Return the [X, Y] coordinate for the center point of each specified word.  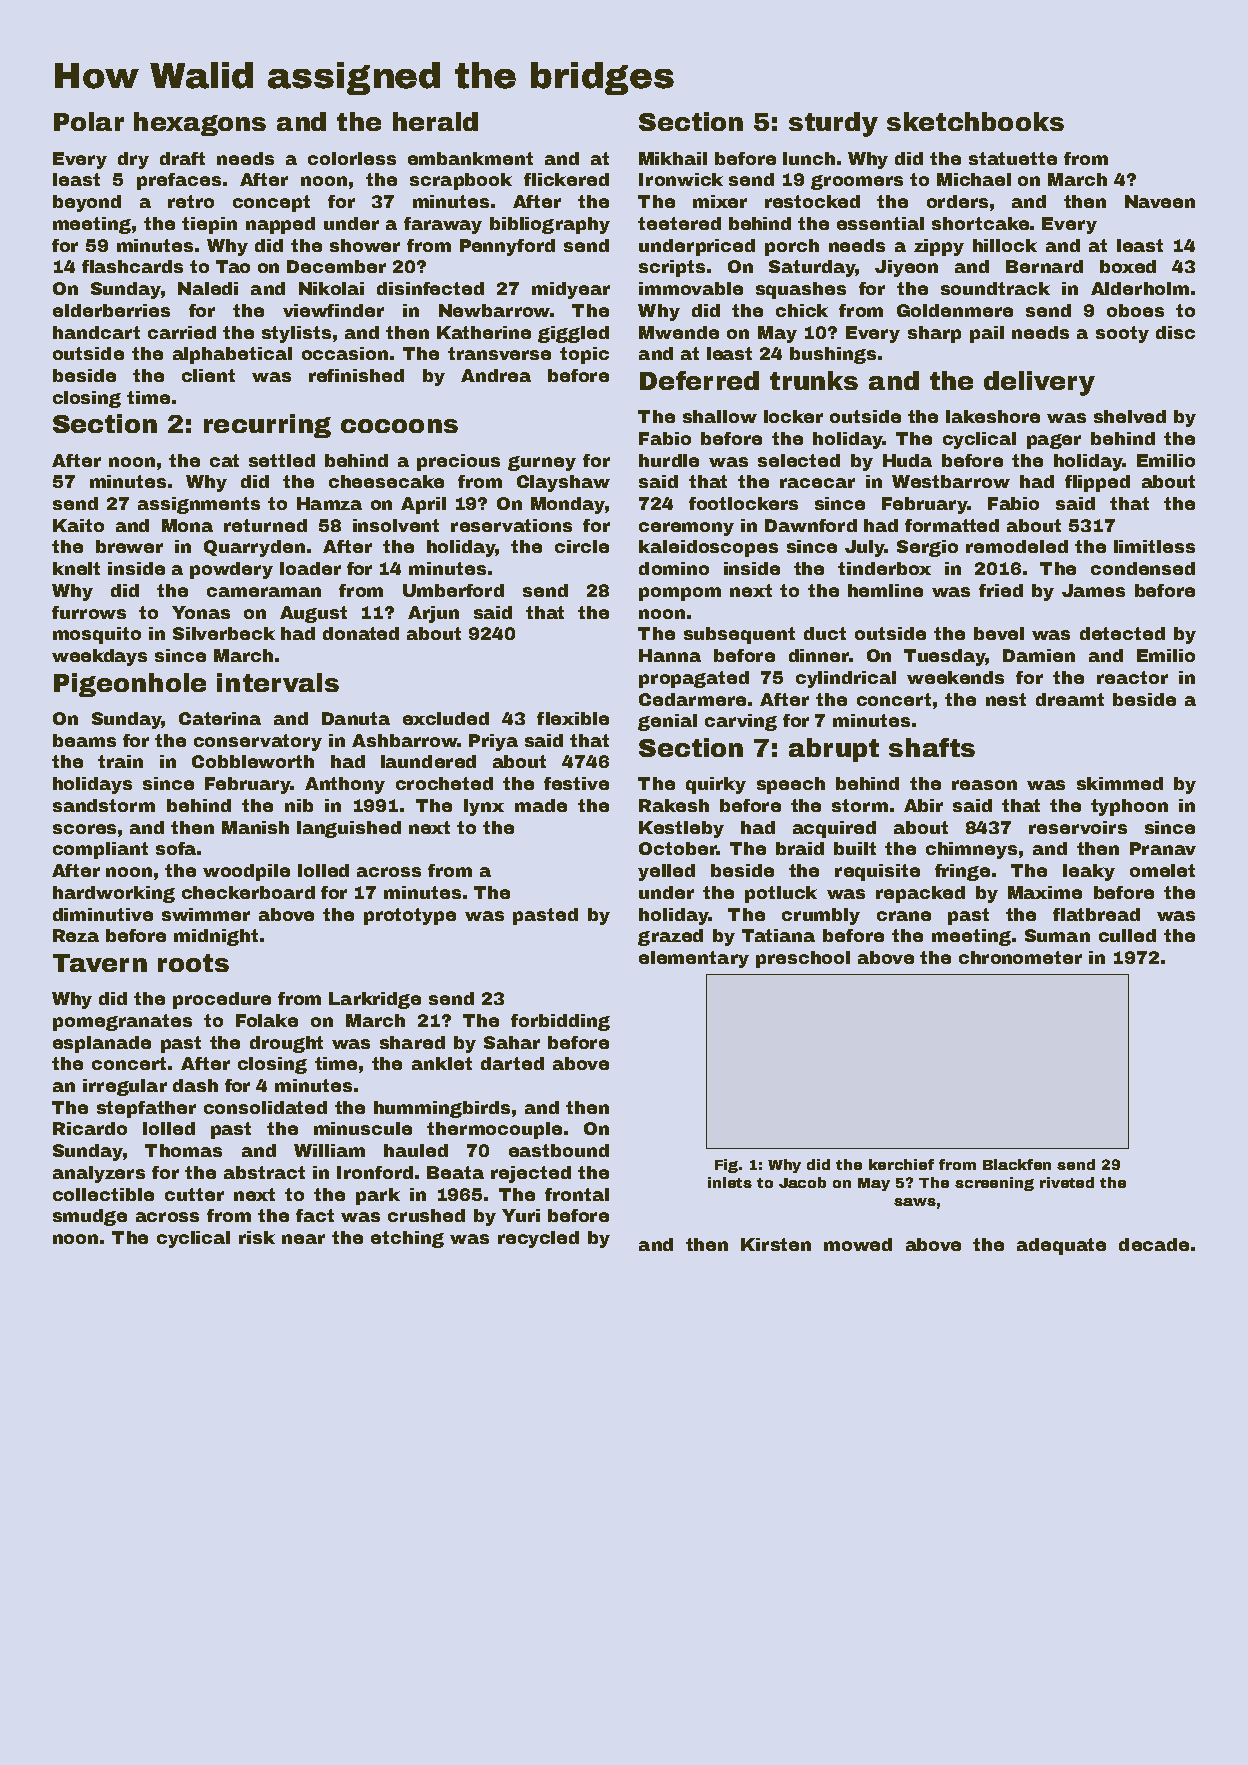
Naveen [1160, 201]
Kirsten [776, 1244]
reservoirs [1078, 827]
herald [435, 121]
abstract [264, 1172]
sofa [176, 848]
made [541, 805]
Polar [89, 121]
